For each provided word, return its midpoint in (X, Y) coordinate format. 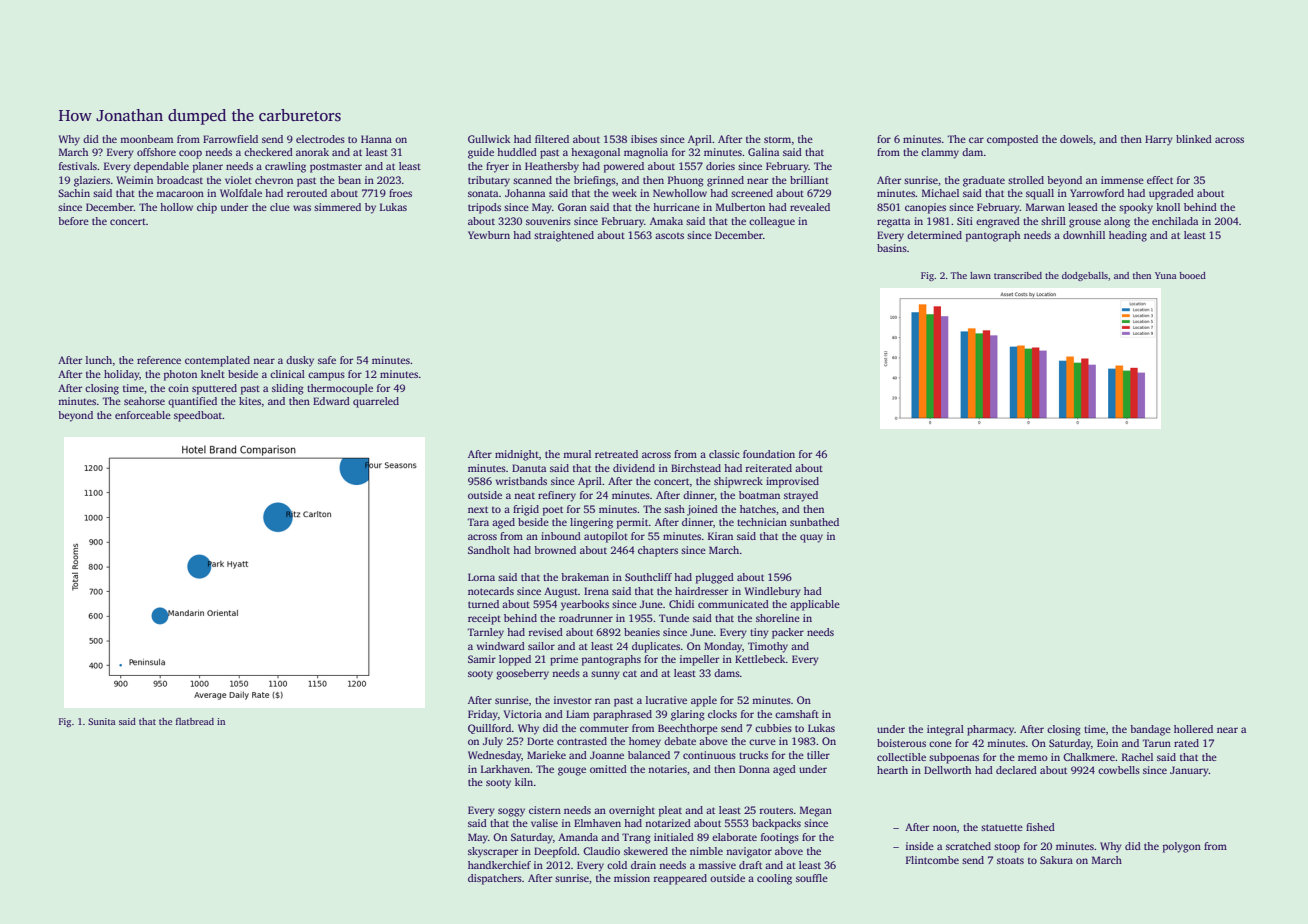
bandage (1150, 730)
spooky (1136, 208)
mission (632, 878)
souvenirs (548, 221)
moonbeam (146, 139)
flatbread (195, 721)
